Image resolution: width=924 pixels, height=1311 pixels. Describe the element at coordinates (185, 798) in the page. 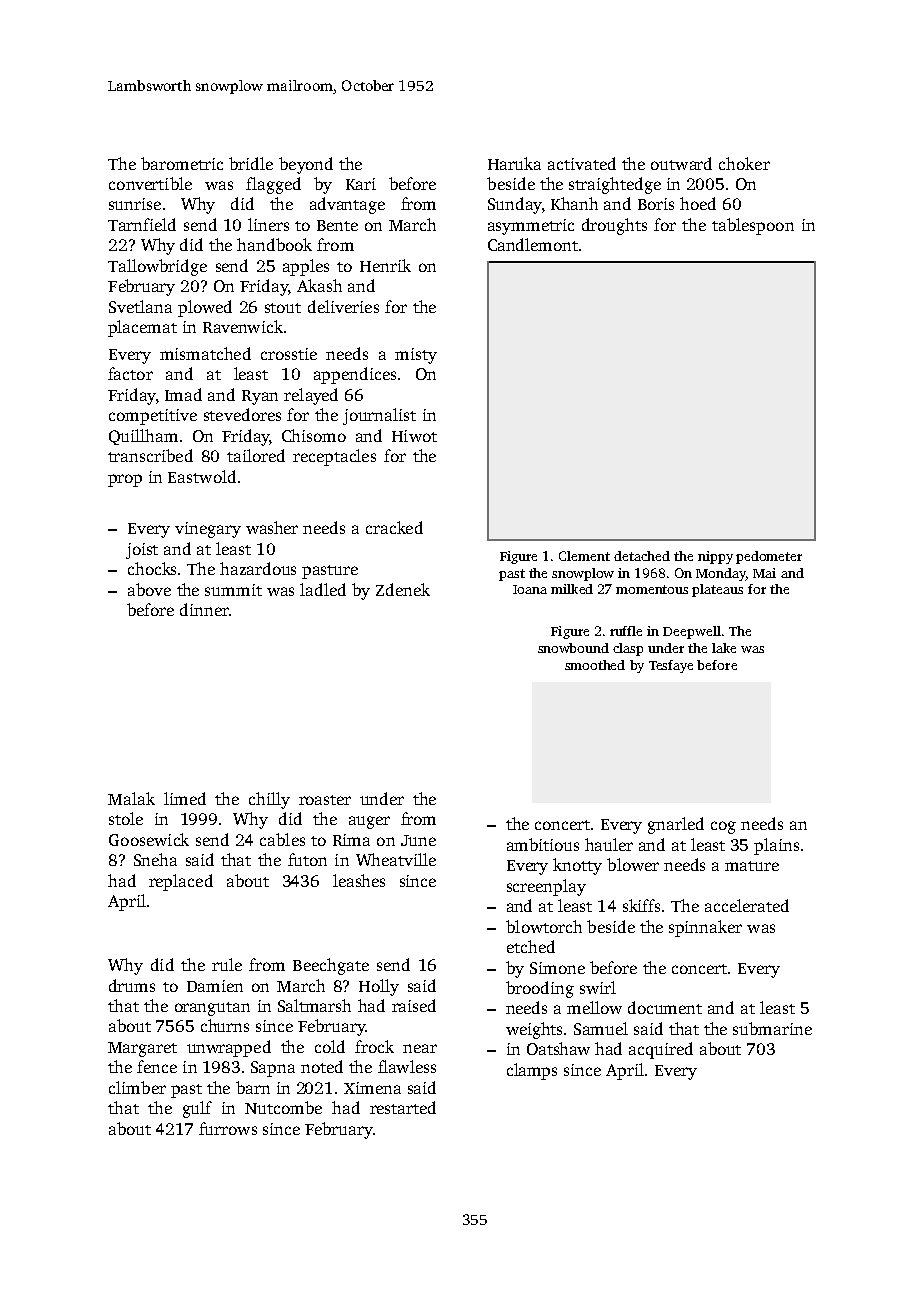

I see `limed` at that location.
